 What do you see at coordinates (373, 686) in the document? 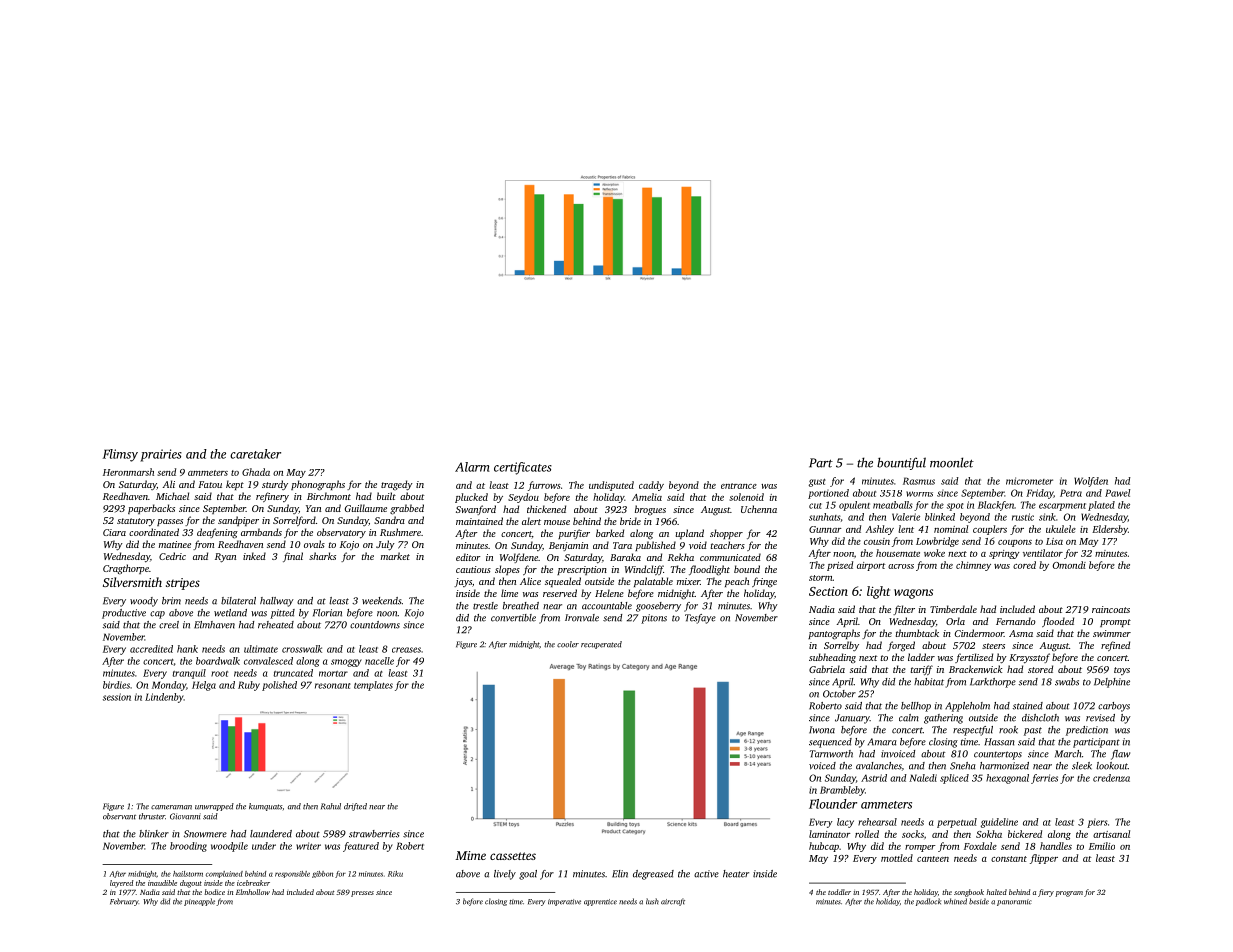
I see `templates` at bounding box center [373, 686].
